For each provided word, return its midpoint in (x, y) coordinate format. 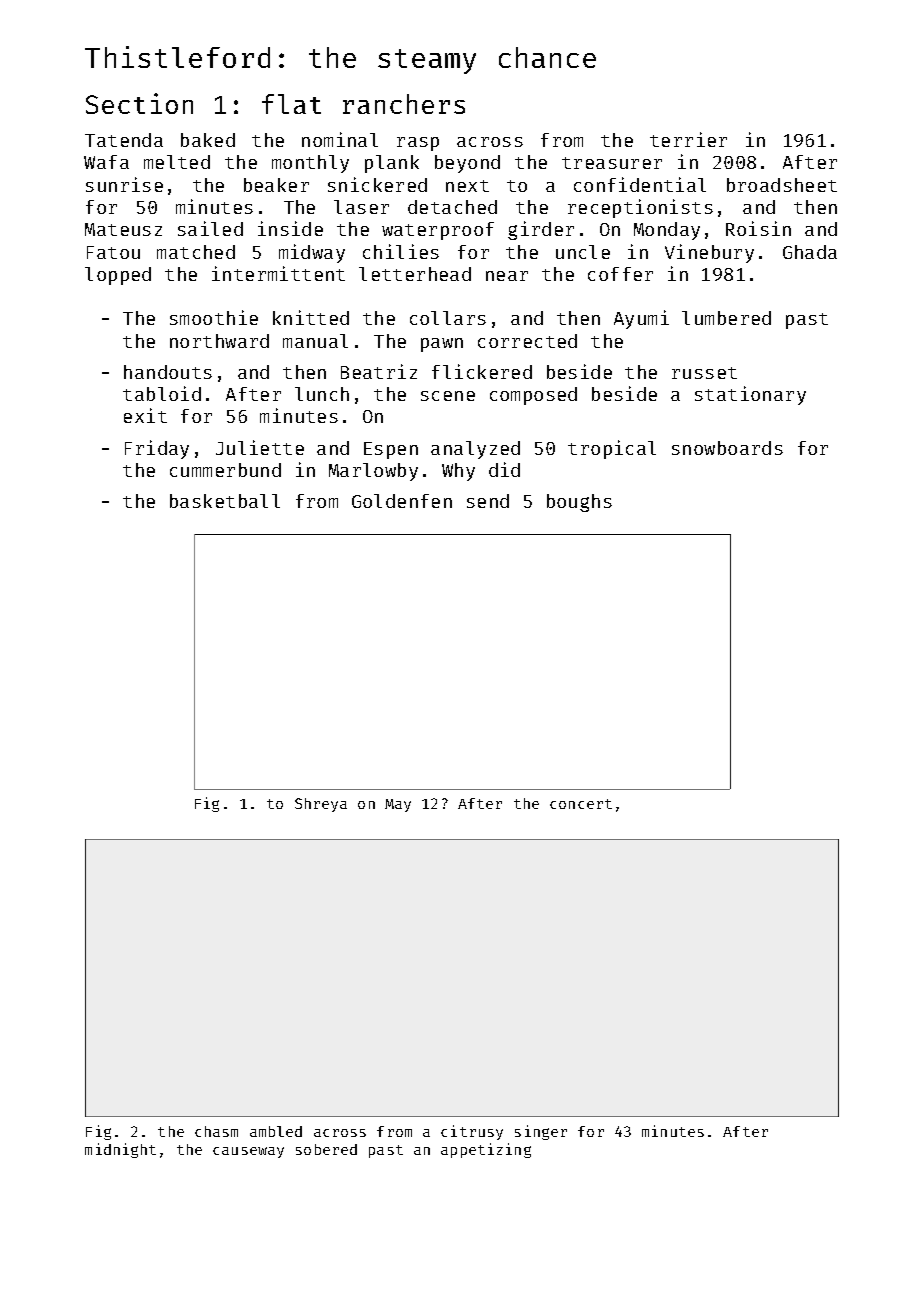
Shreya (321, 805)
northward (219, 341)
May (398, 805)
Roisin (758, 228)
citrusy (472, 1132)
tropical (612, 449)
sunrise (124, 184)
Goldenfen (402, 501)
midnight (120, 1150)
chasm (216, 1131)
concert (581, 804)
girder (541, 230)
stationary (750, 395)
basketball (225, 501)
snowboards (727, 448)
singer (541, 1132)
